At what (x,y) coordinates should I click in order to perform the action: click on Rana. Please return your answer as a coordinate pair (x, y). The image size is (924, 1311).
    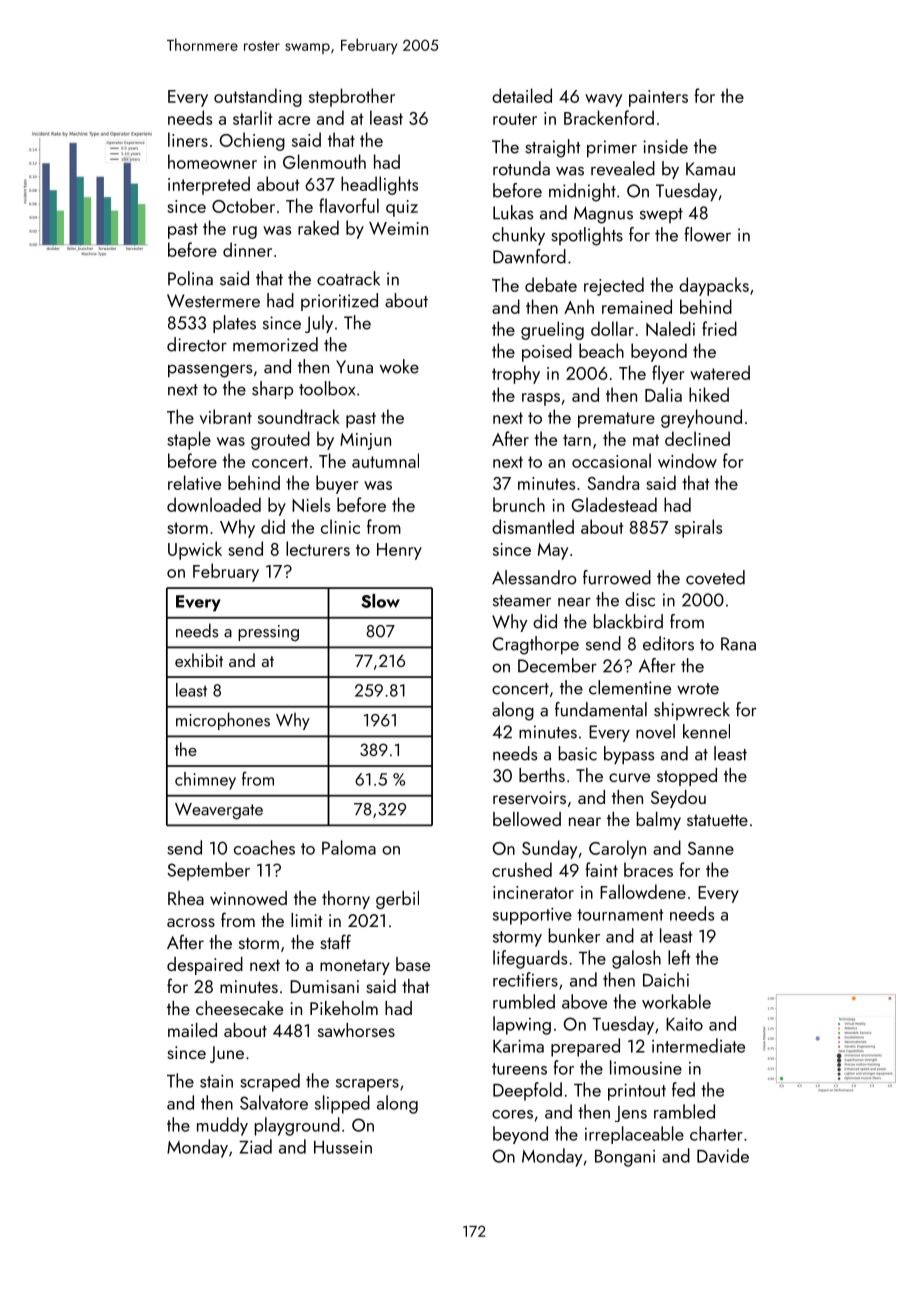
    Looking at the image, I should click on (738, 644).
